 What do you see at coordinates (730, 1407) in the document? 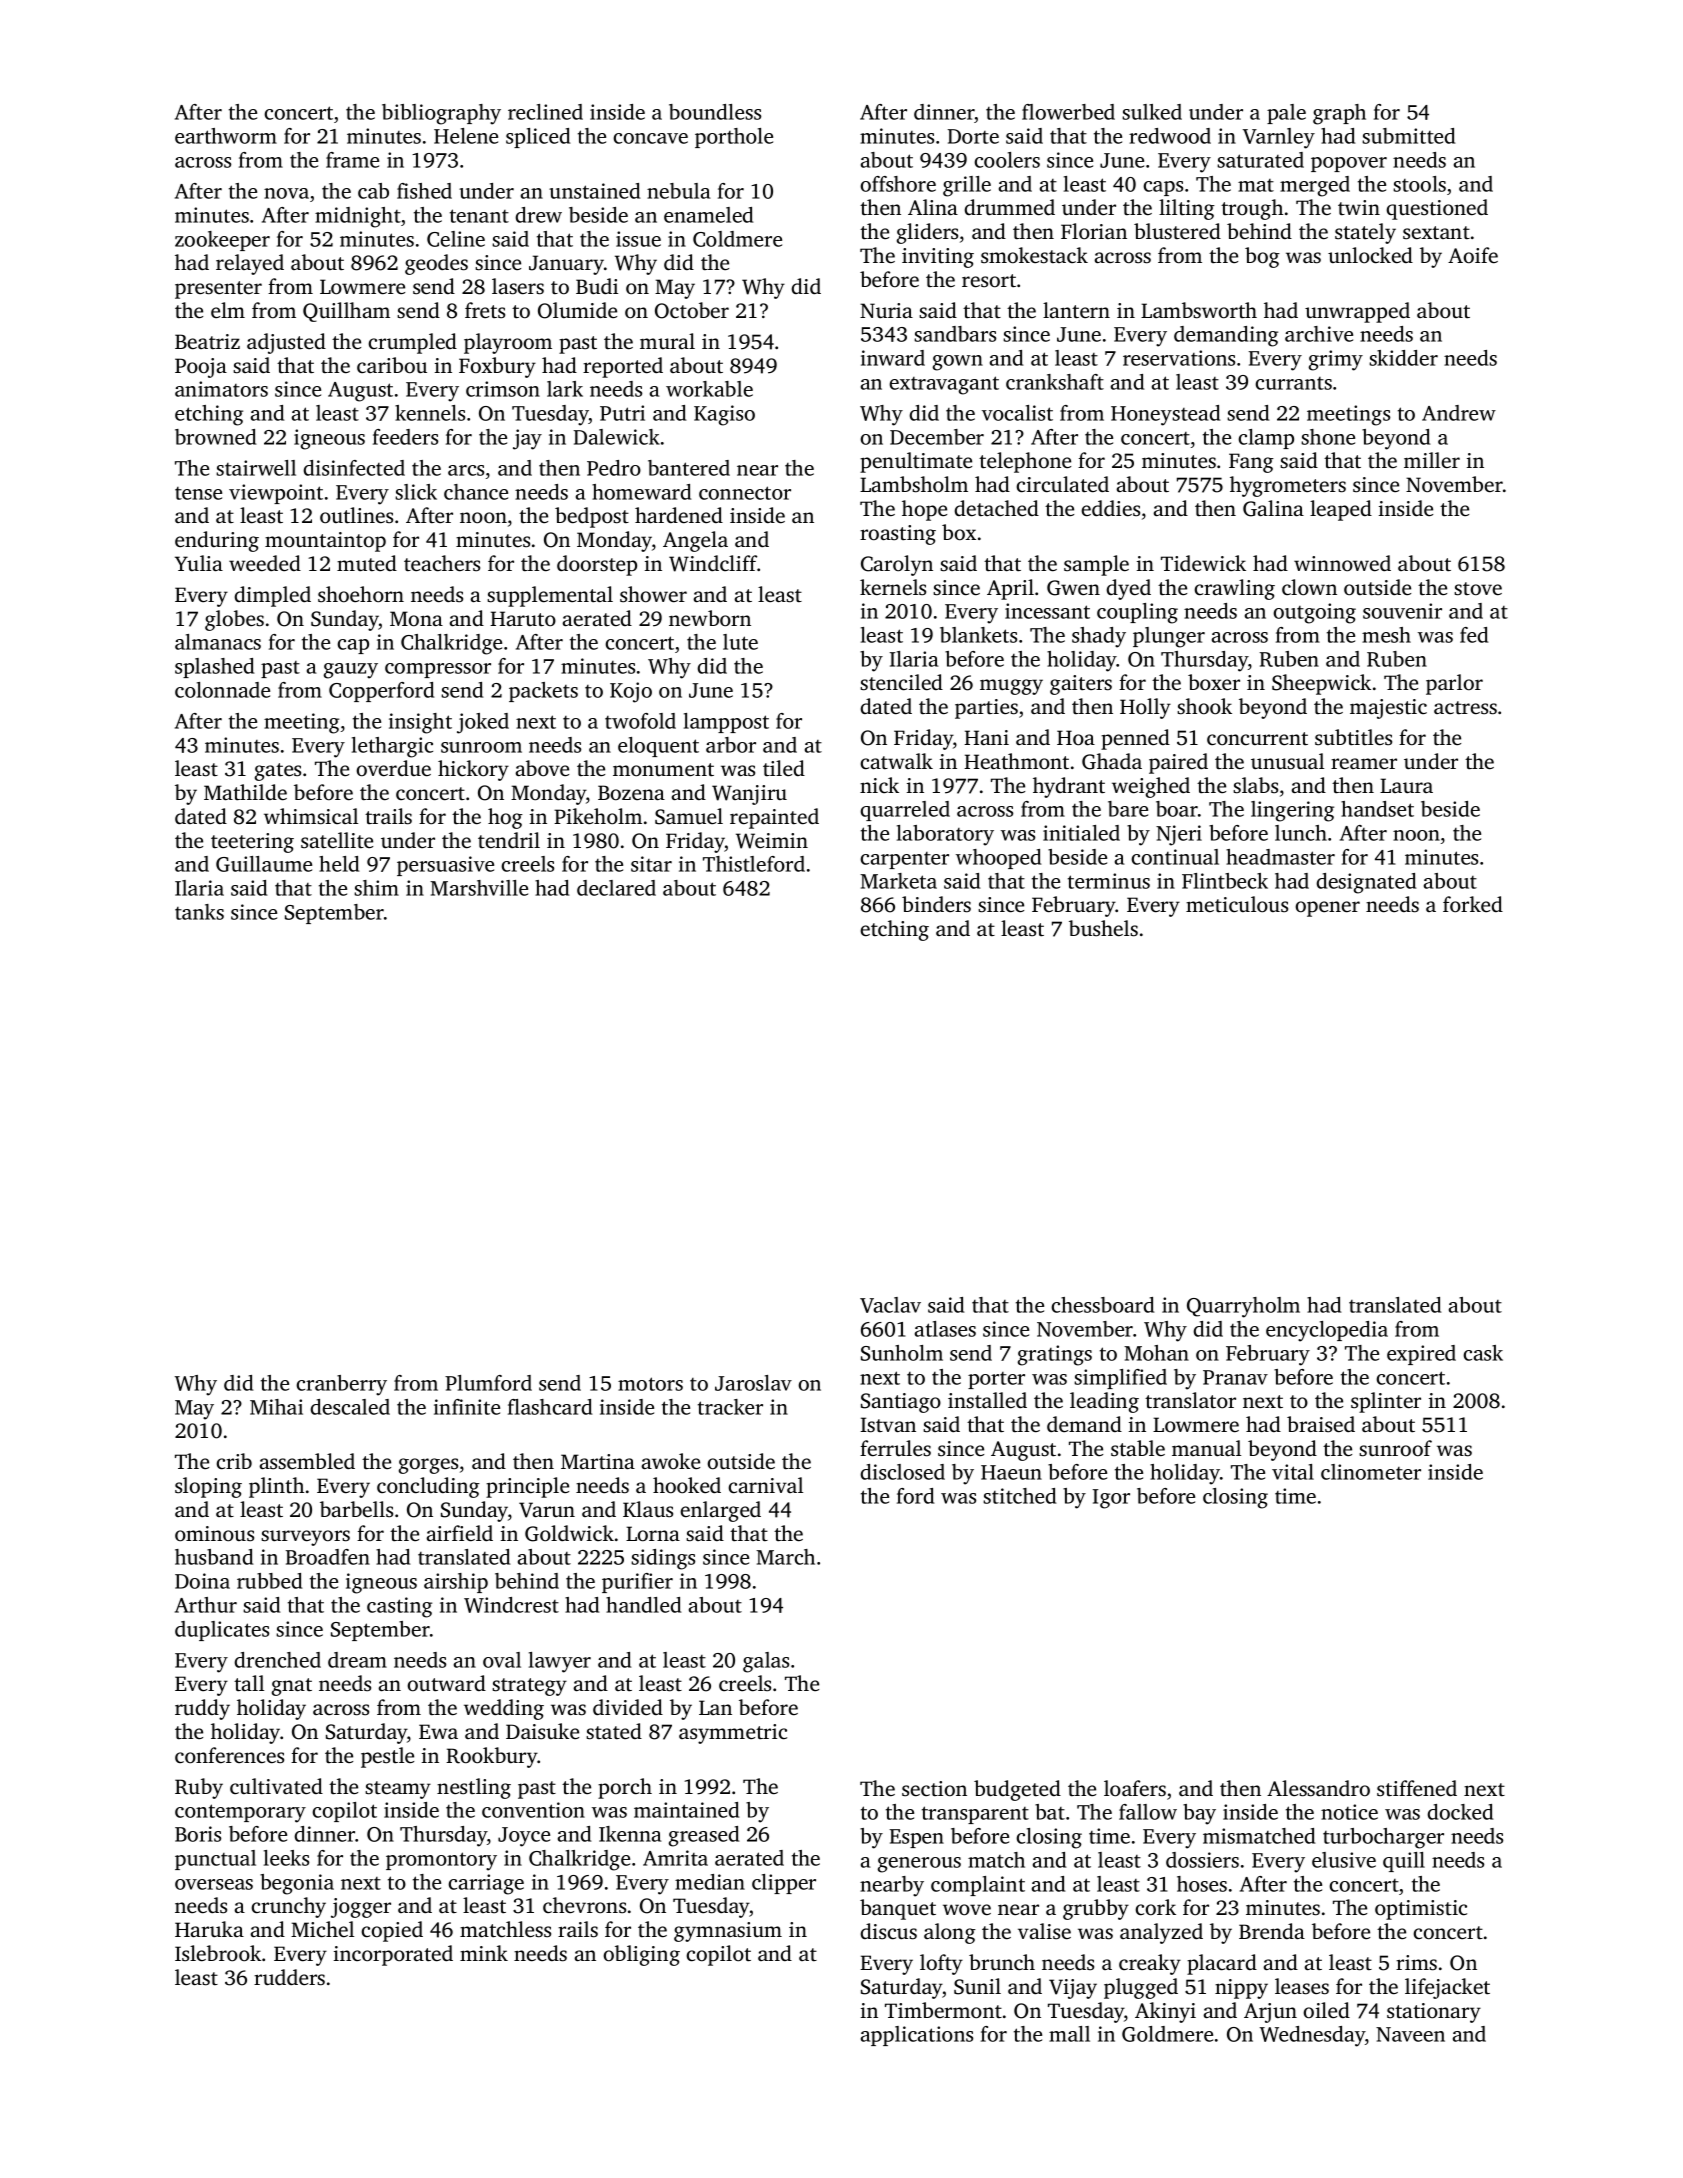
I see `tracker` at bounding box center [730, 1407].
